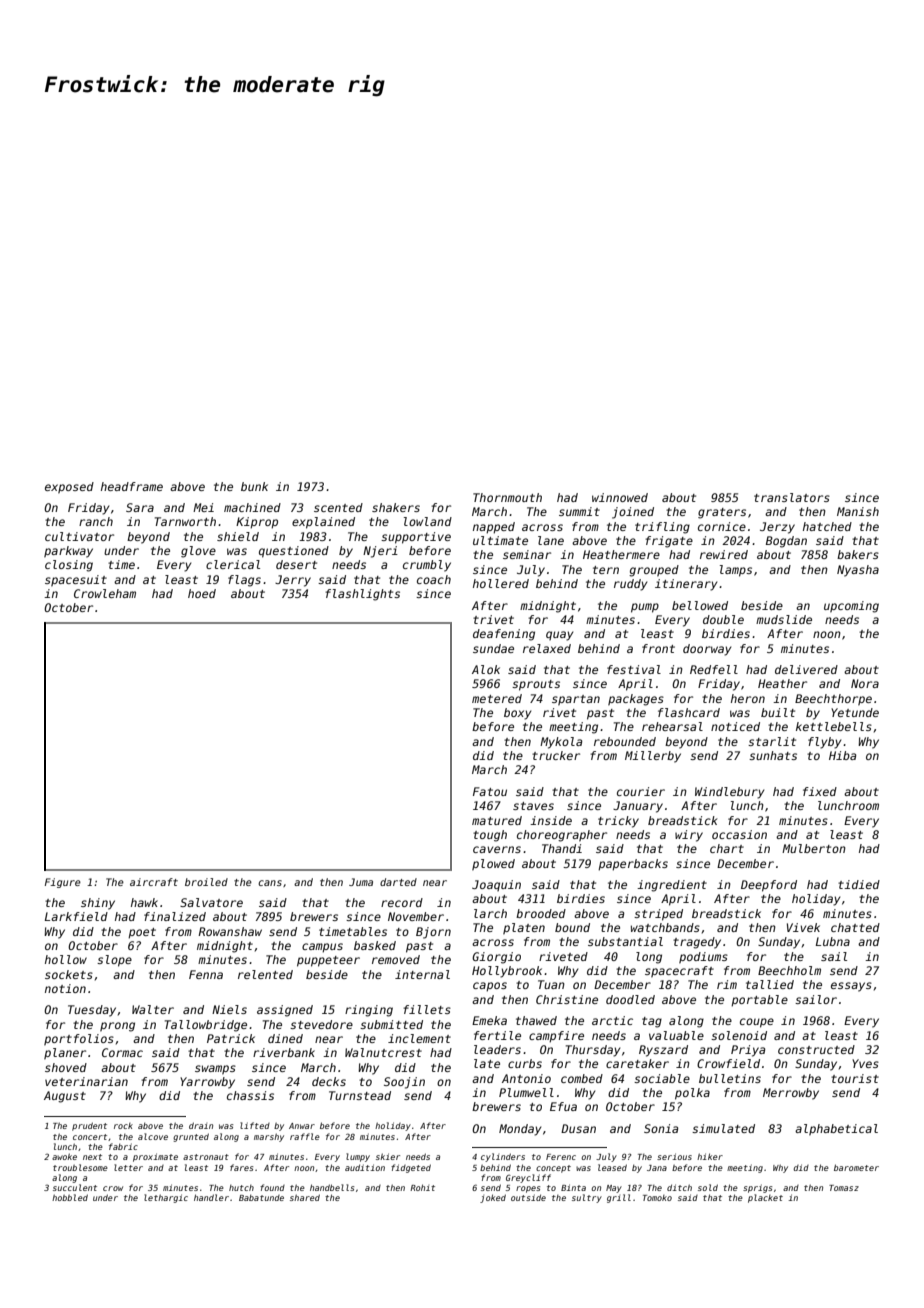  I want to click on hoed, so click(202, 593).
